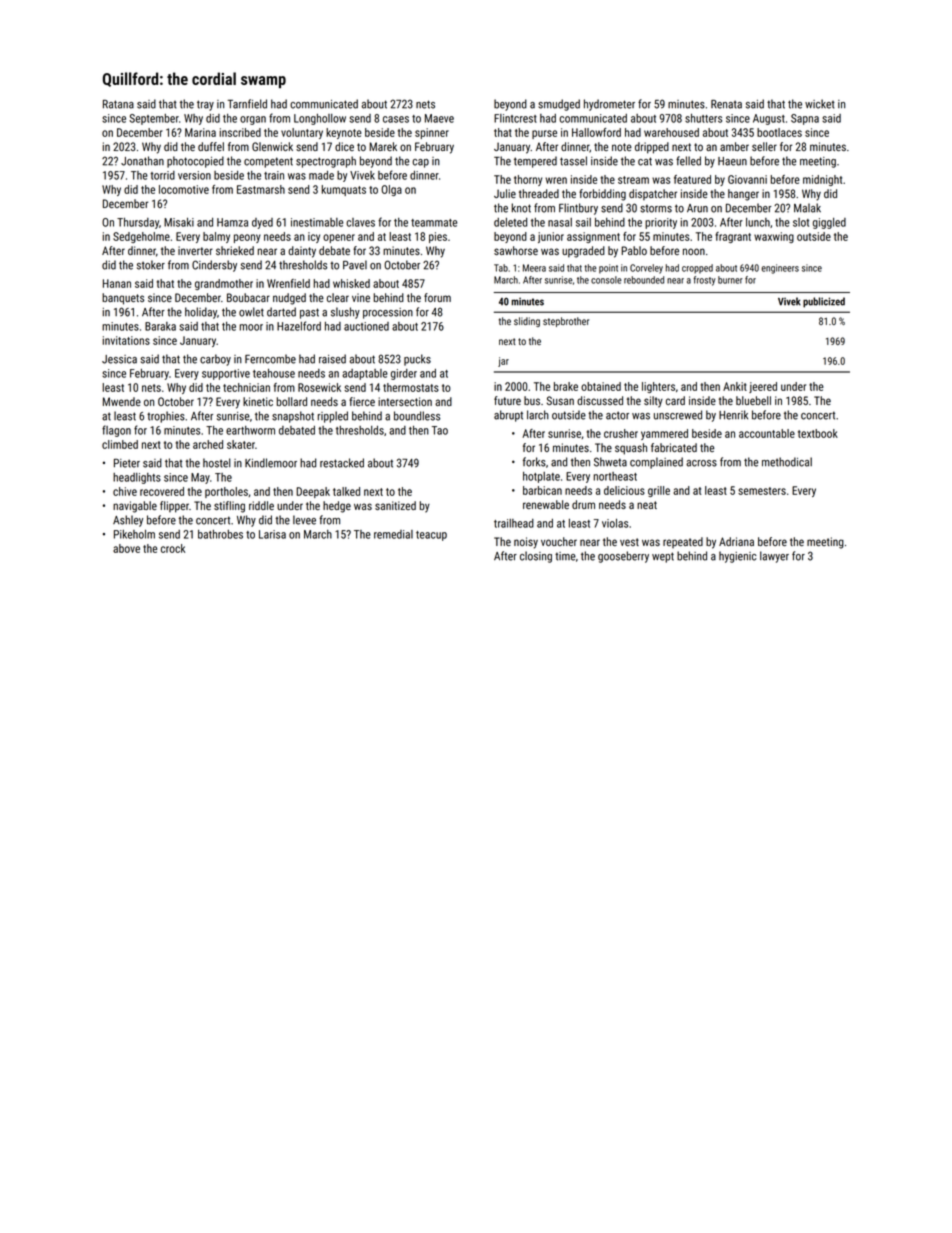 This screenshot has height=1233, width=952. Describe the element at coordinates (807, 208) in the screenshot. I see `Malak` at that location.
